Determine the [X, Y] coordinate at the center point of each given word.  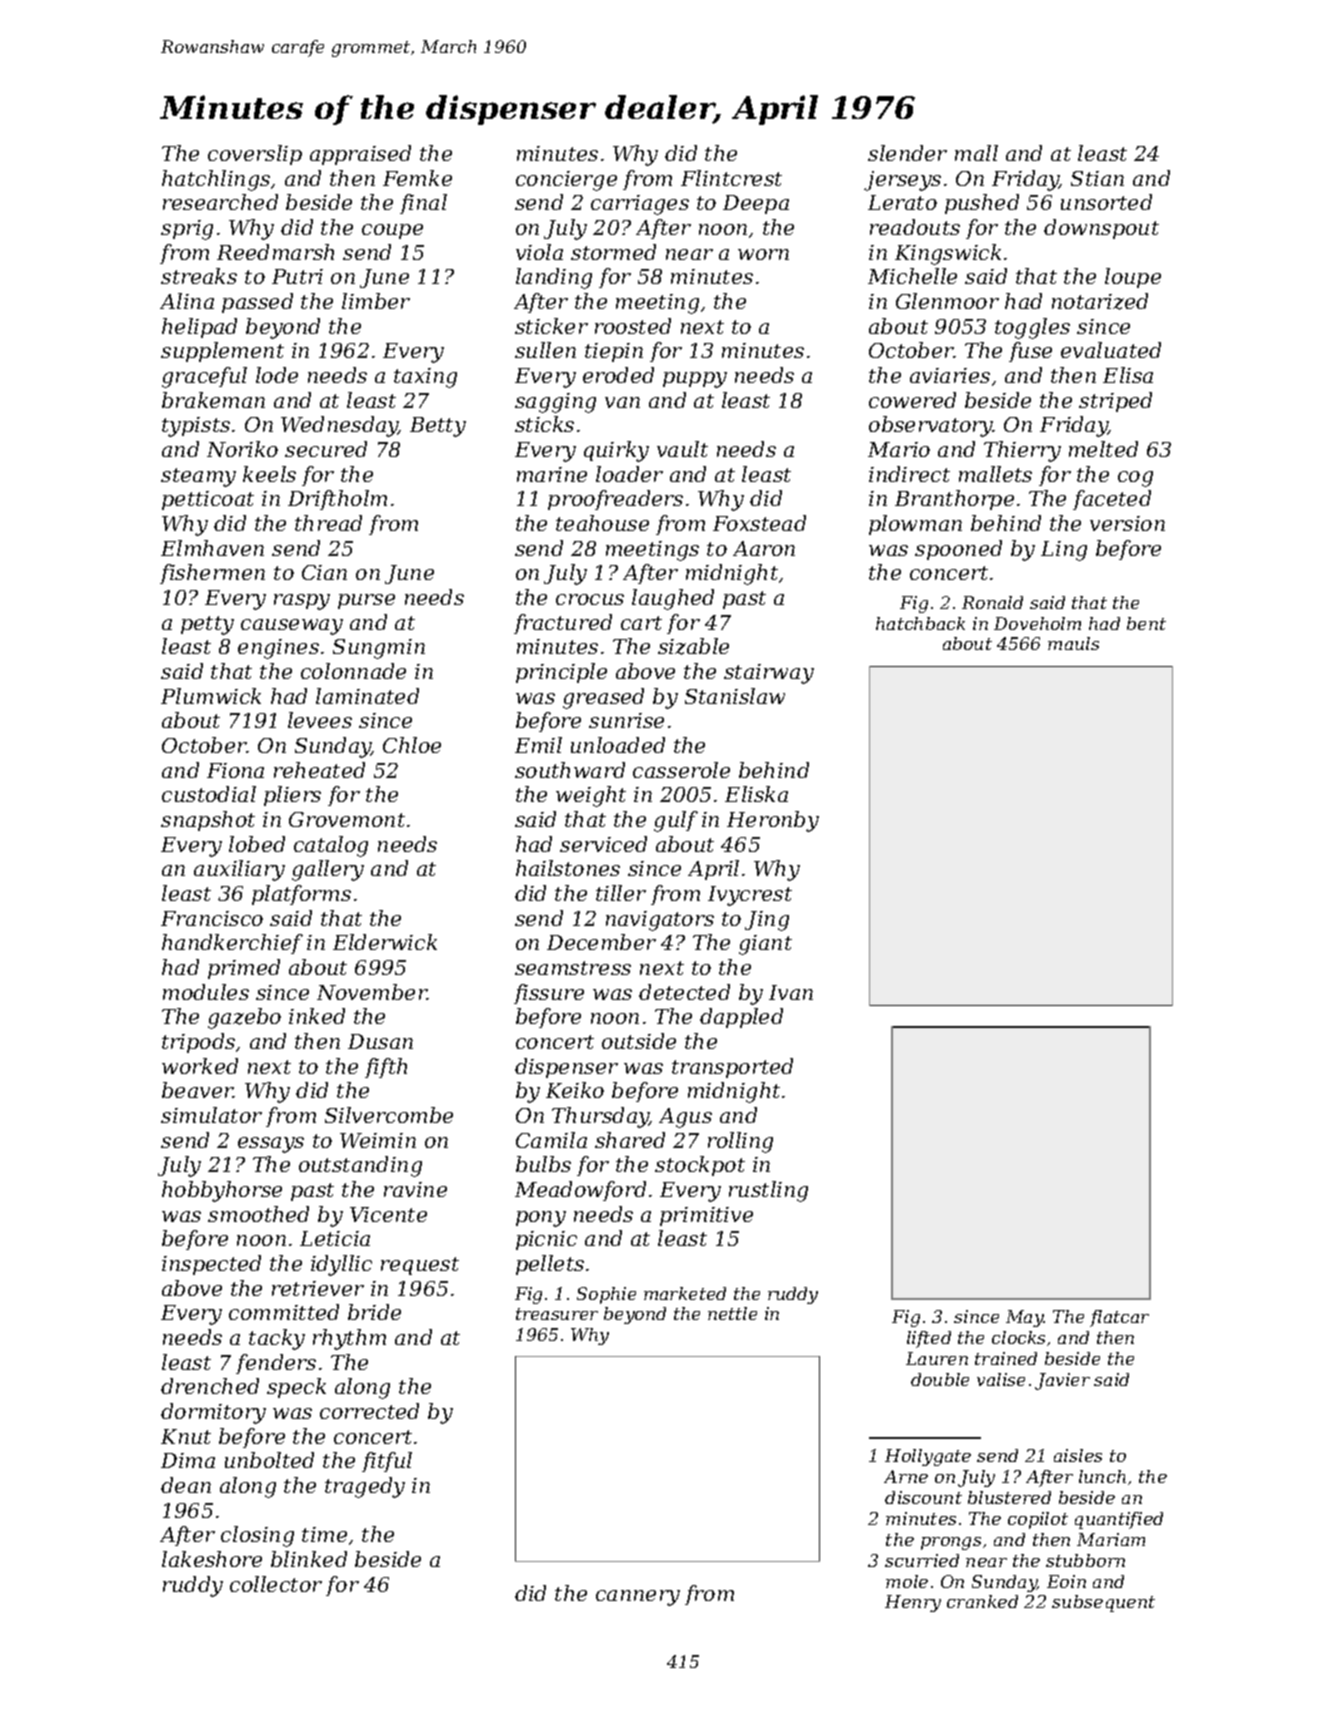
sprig [187, 230]
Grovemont [347, 819]
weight [591, 796]
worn [763, 254]
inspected [211, 1265]
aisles [1078, 1455]
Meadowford [580, 1191]
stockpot [700, 1166]
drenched [210, 1386]
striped [1115, 402]
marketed [685, 1293]
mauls [1073, 643]
